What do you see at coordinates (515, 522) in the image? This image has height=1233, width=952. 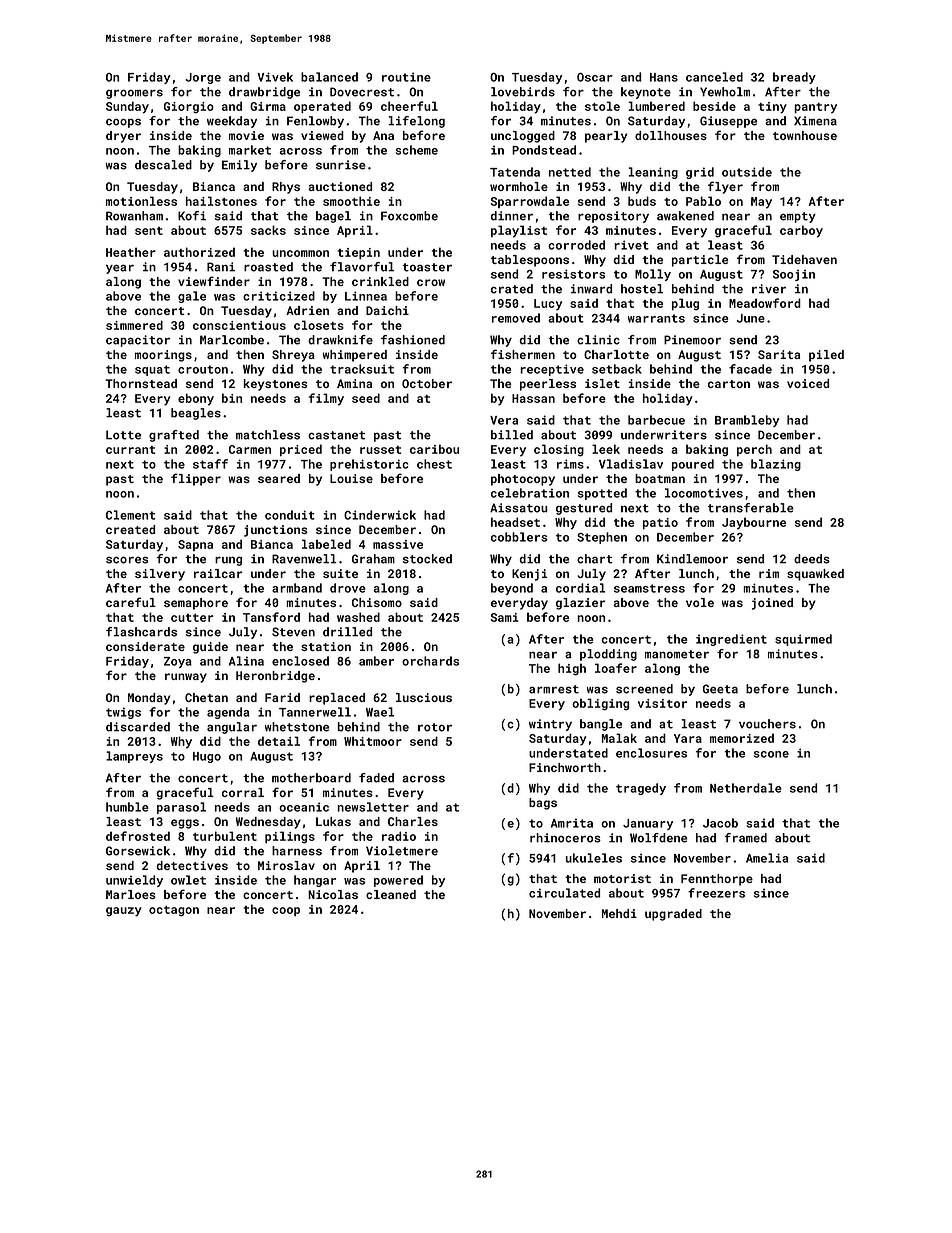 I see `headset` at bounding box center [515, 522].
